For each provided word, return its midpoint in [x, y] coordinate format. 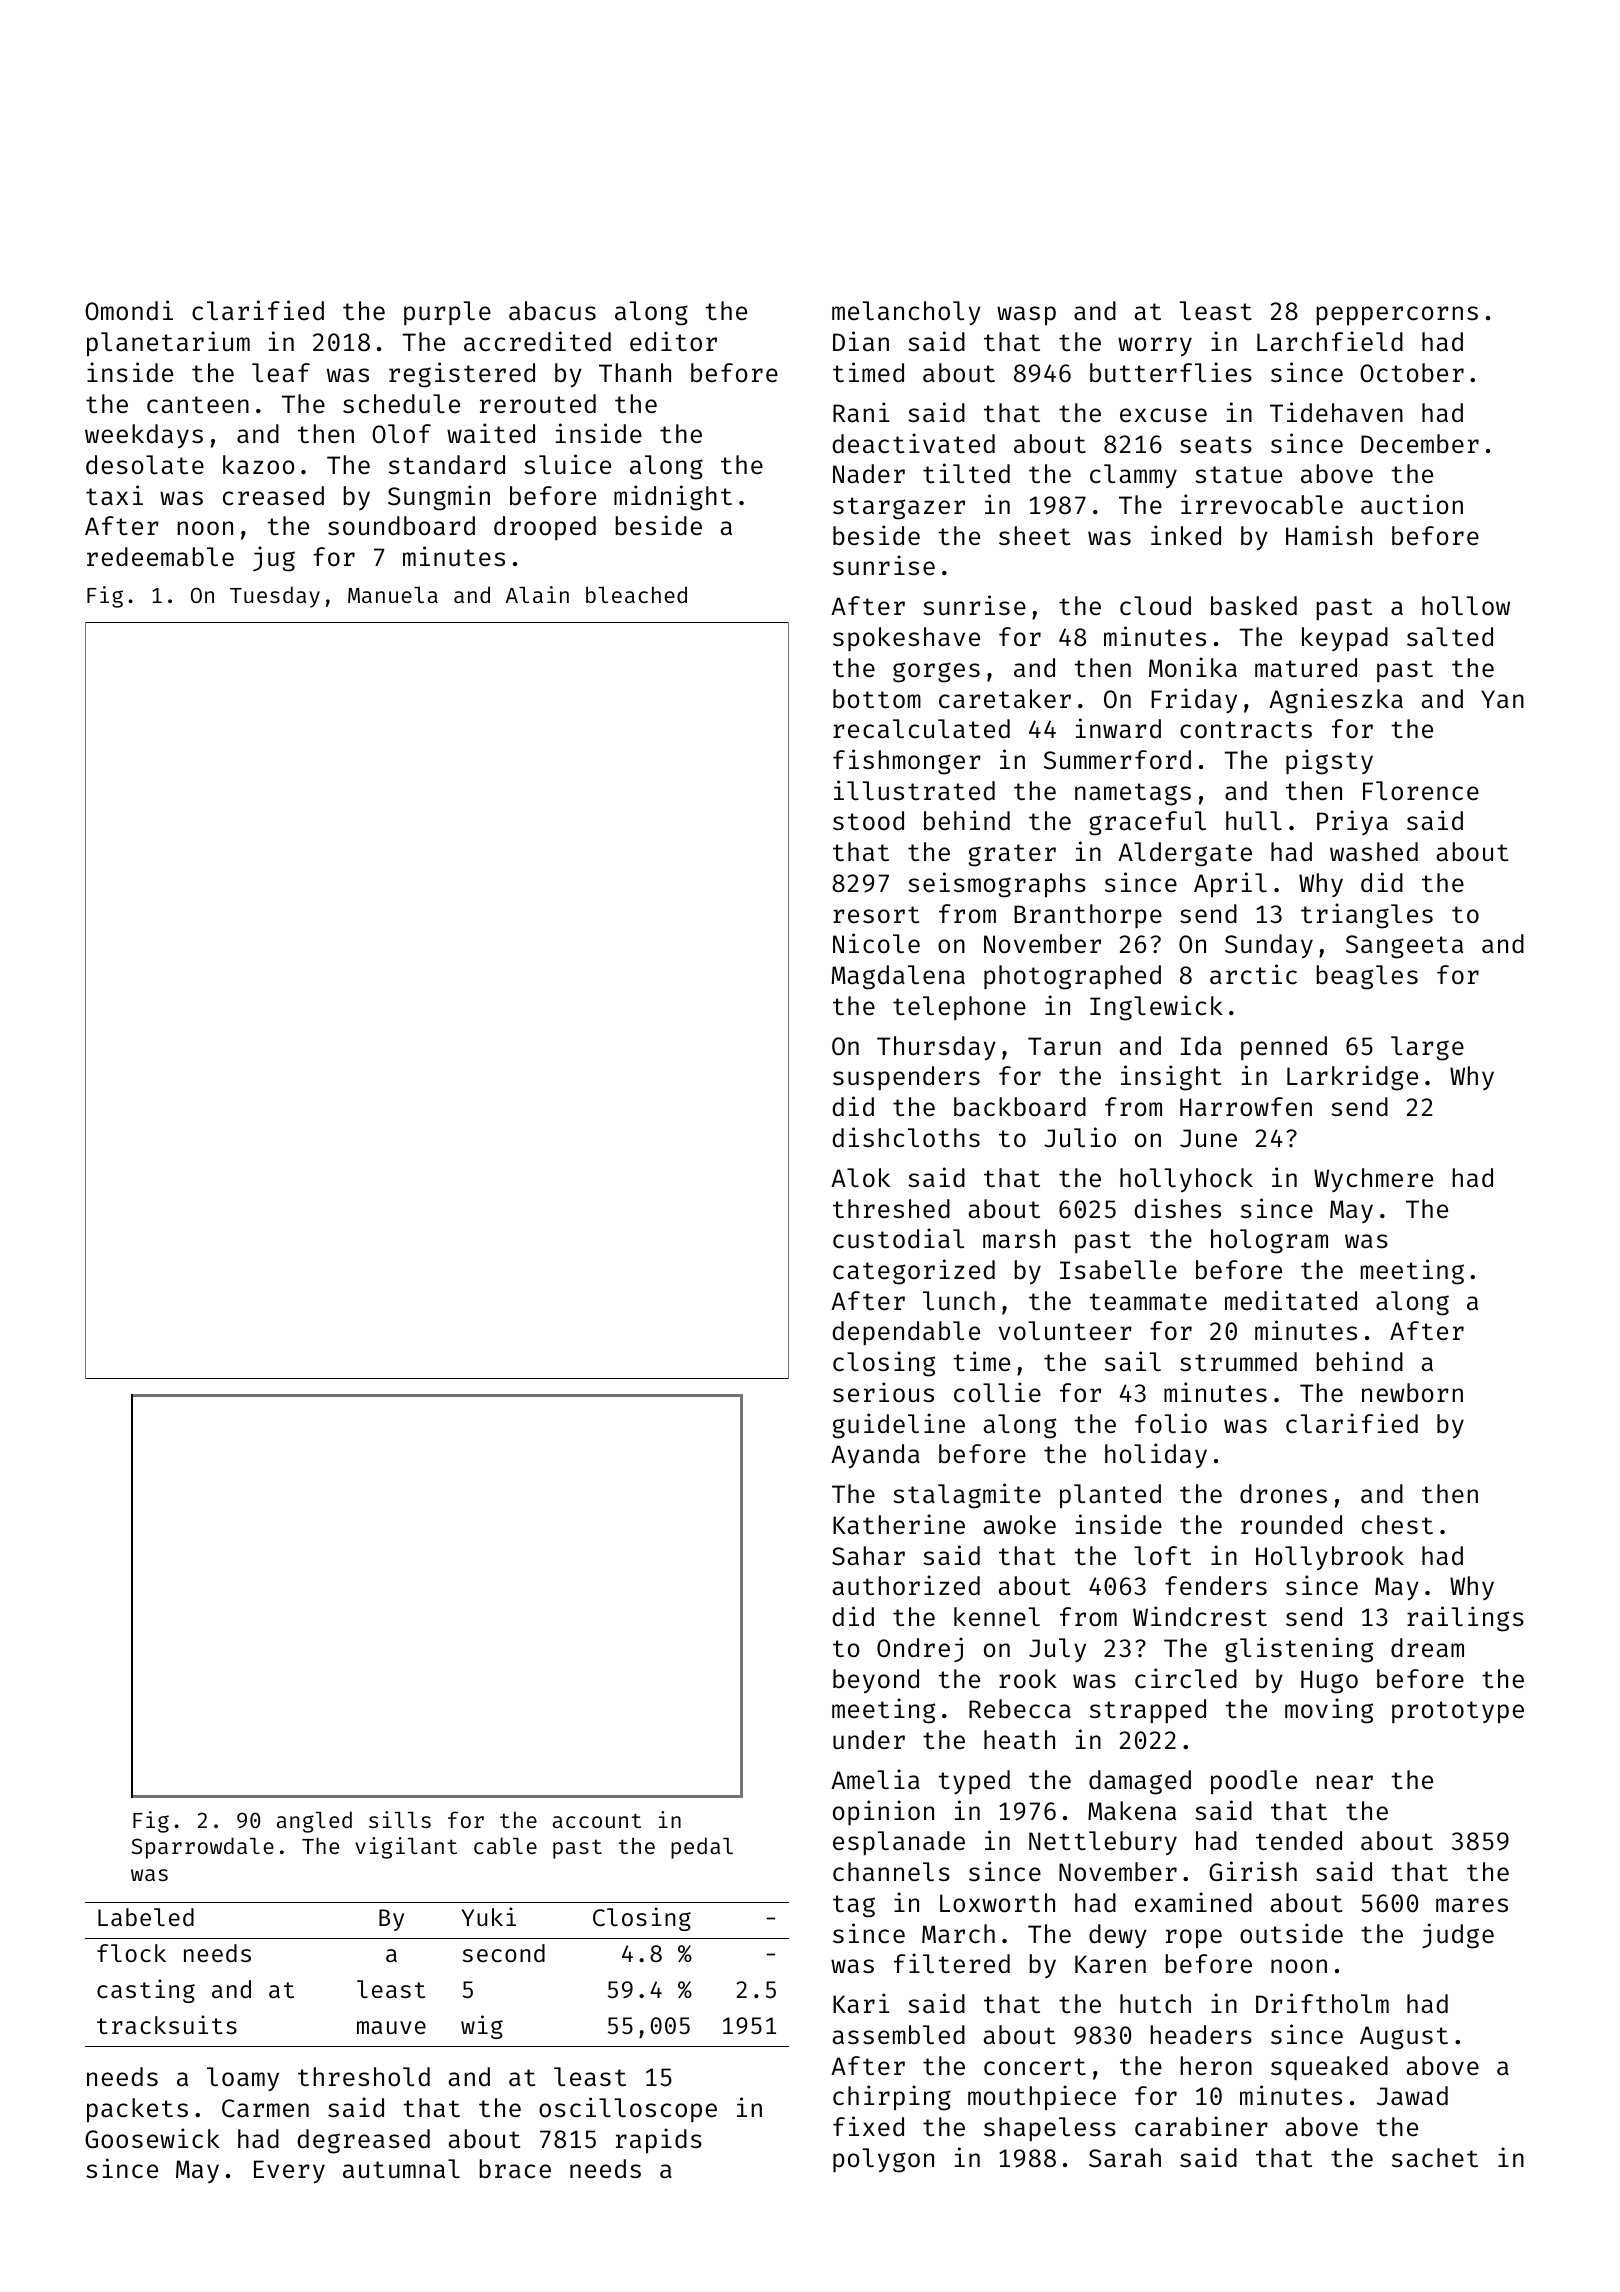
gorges [936, 672]
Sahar [868, 1556]
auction [1412, 504]
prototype [1458, 1712]
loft [1162, 1556]
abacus [552, 311]
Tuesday [275, 597]
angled [314, 1822]
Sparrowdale [202, 1848]
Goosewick [152, 2138]
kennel [997, 1617]
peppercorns [1397, 316]
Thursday [936, 1048]
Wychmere [1373, 1180]
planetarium [168, 344]
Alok [860, 1178]
